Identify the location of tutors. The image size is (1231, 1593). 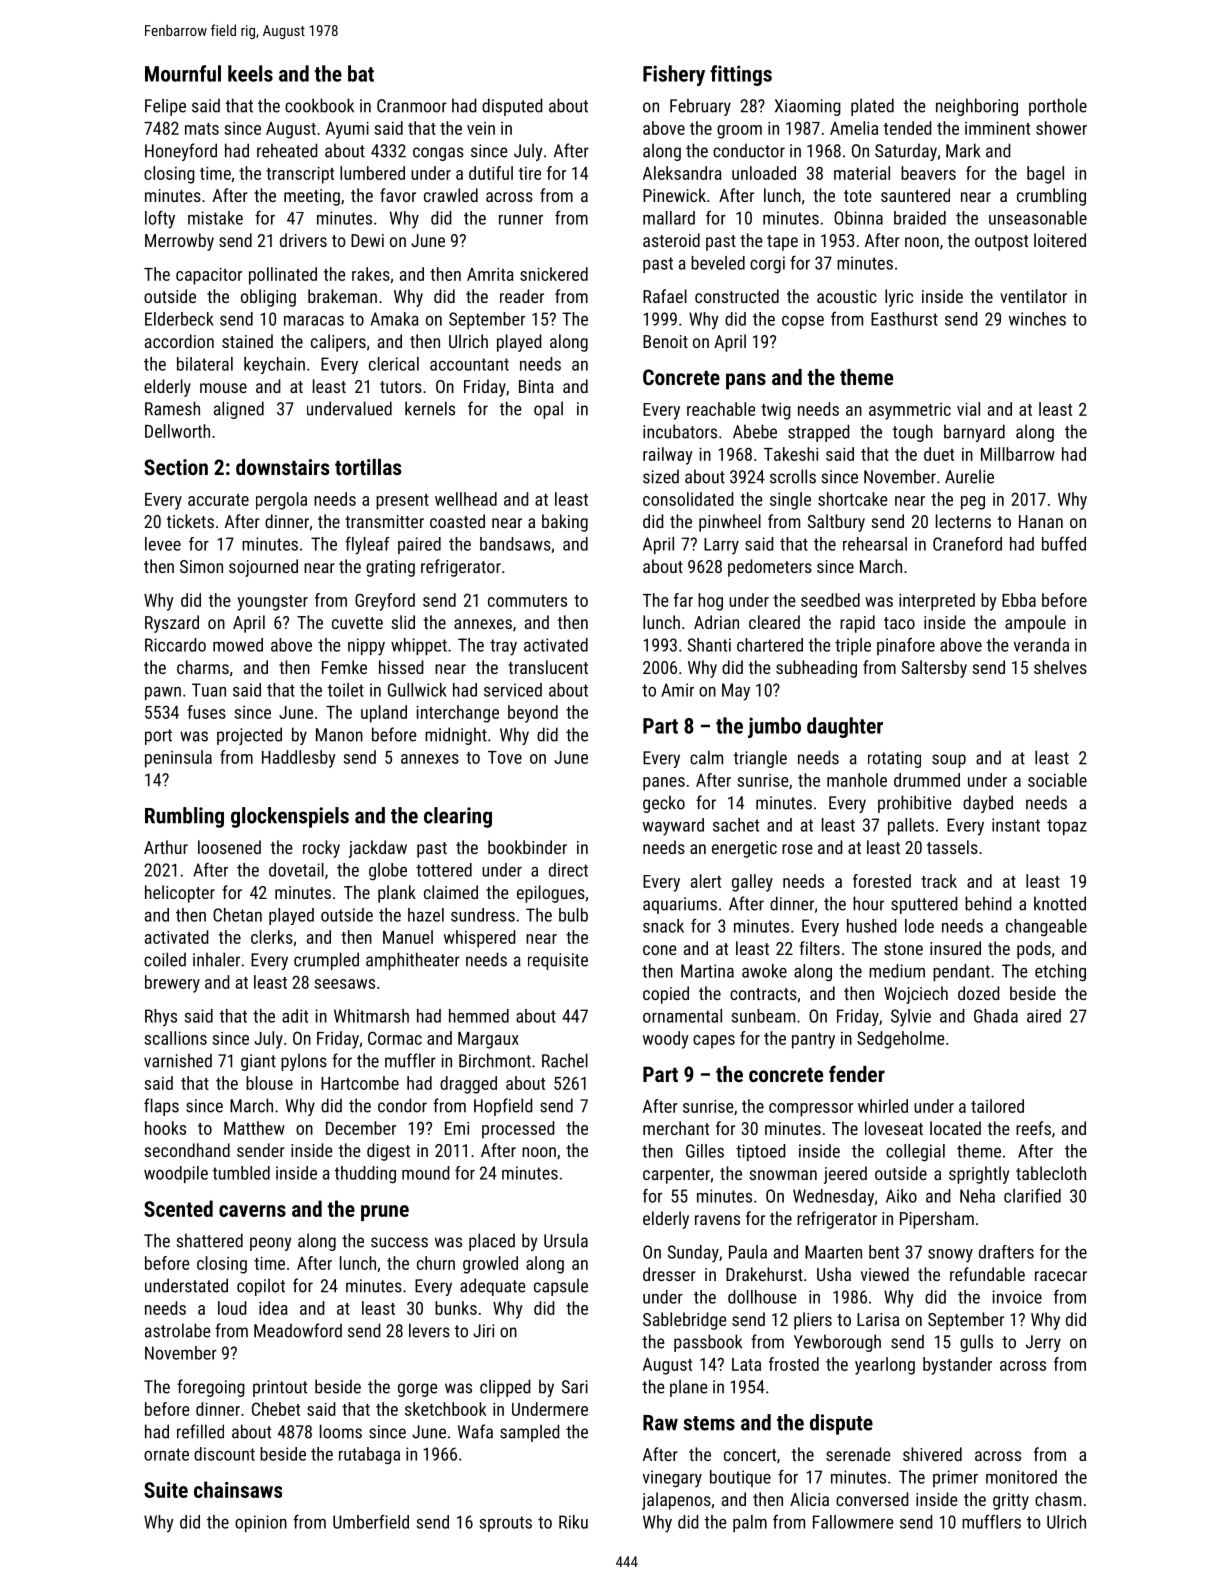
(401, 387).
